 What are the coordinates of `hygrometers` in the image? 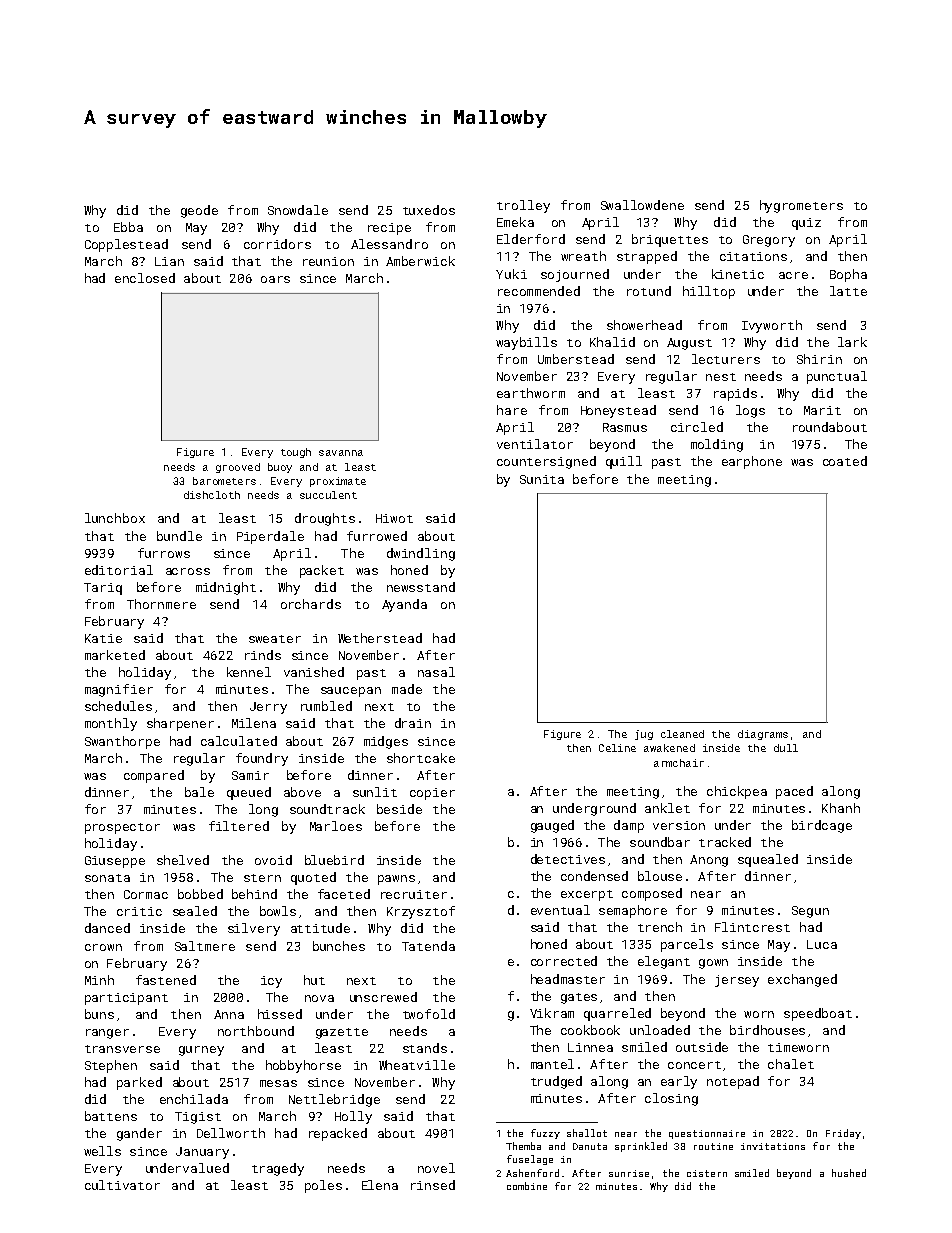 It's located at (801, 206).
